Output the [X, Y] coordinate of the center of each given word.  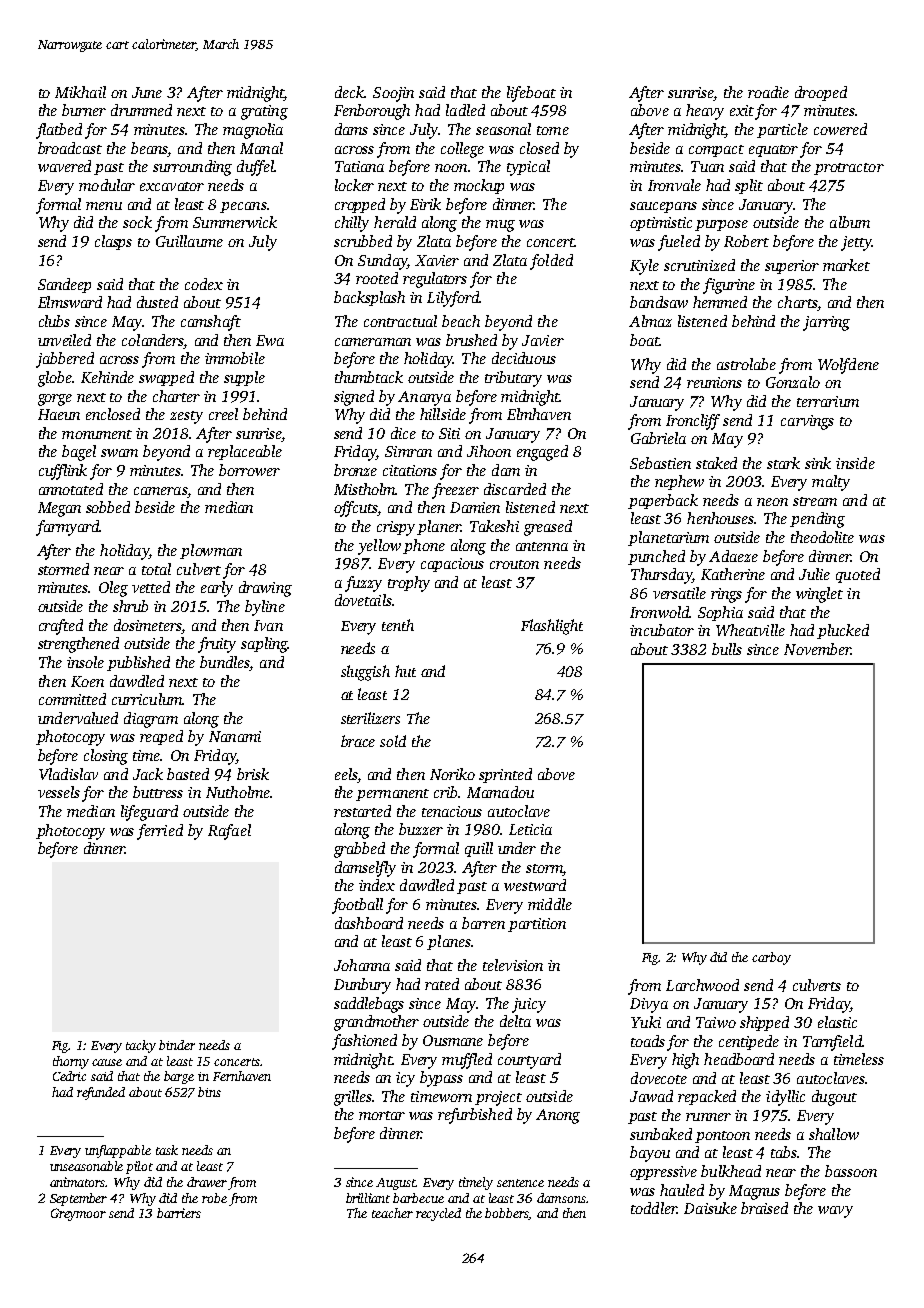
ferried [160, 832]
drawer [207, 1182]
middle [550, 904]
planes [449, 942]
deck [349, 92]
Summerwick [235, 222]
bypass [441, 1079]
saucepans [663, 207]
